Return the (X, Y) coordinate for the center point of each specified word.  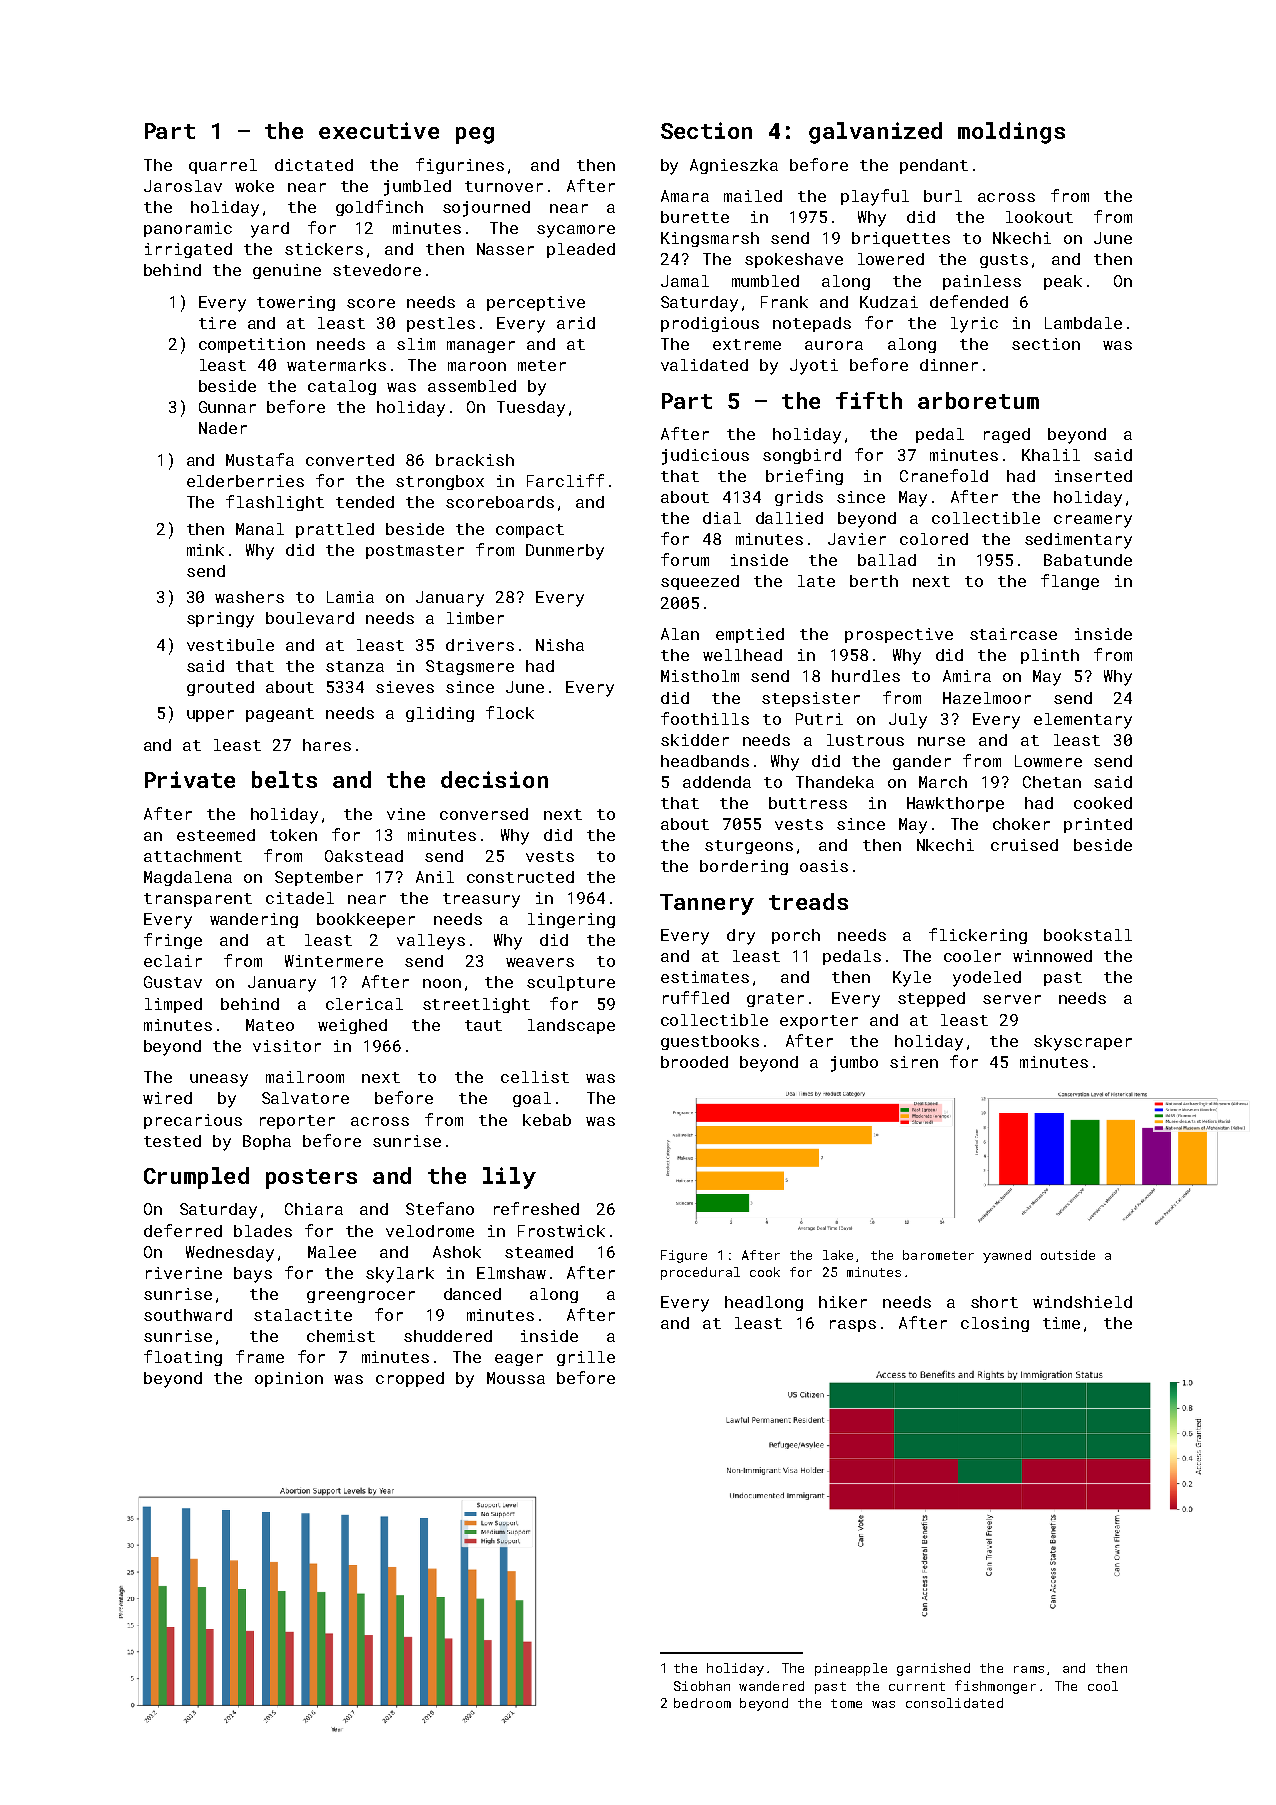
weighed (352, 1026)
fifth (869, 400)
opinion (289, 1379)
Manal (260, 529)
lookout (1039, 217)
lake (838, 1255)
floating (183, 1358)
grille (586, 1358)
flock (510, 712)
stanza (355, 666)
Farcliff (565, 480)
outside (1068, 1255)
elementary (1083, 721)
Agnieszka (734, 166)
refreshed (536, 1208)
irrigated (188, 250)
